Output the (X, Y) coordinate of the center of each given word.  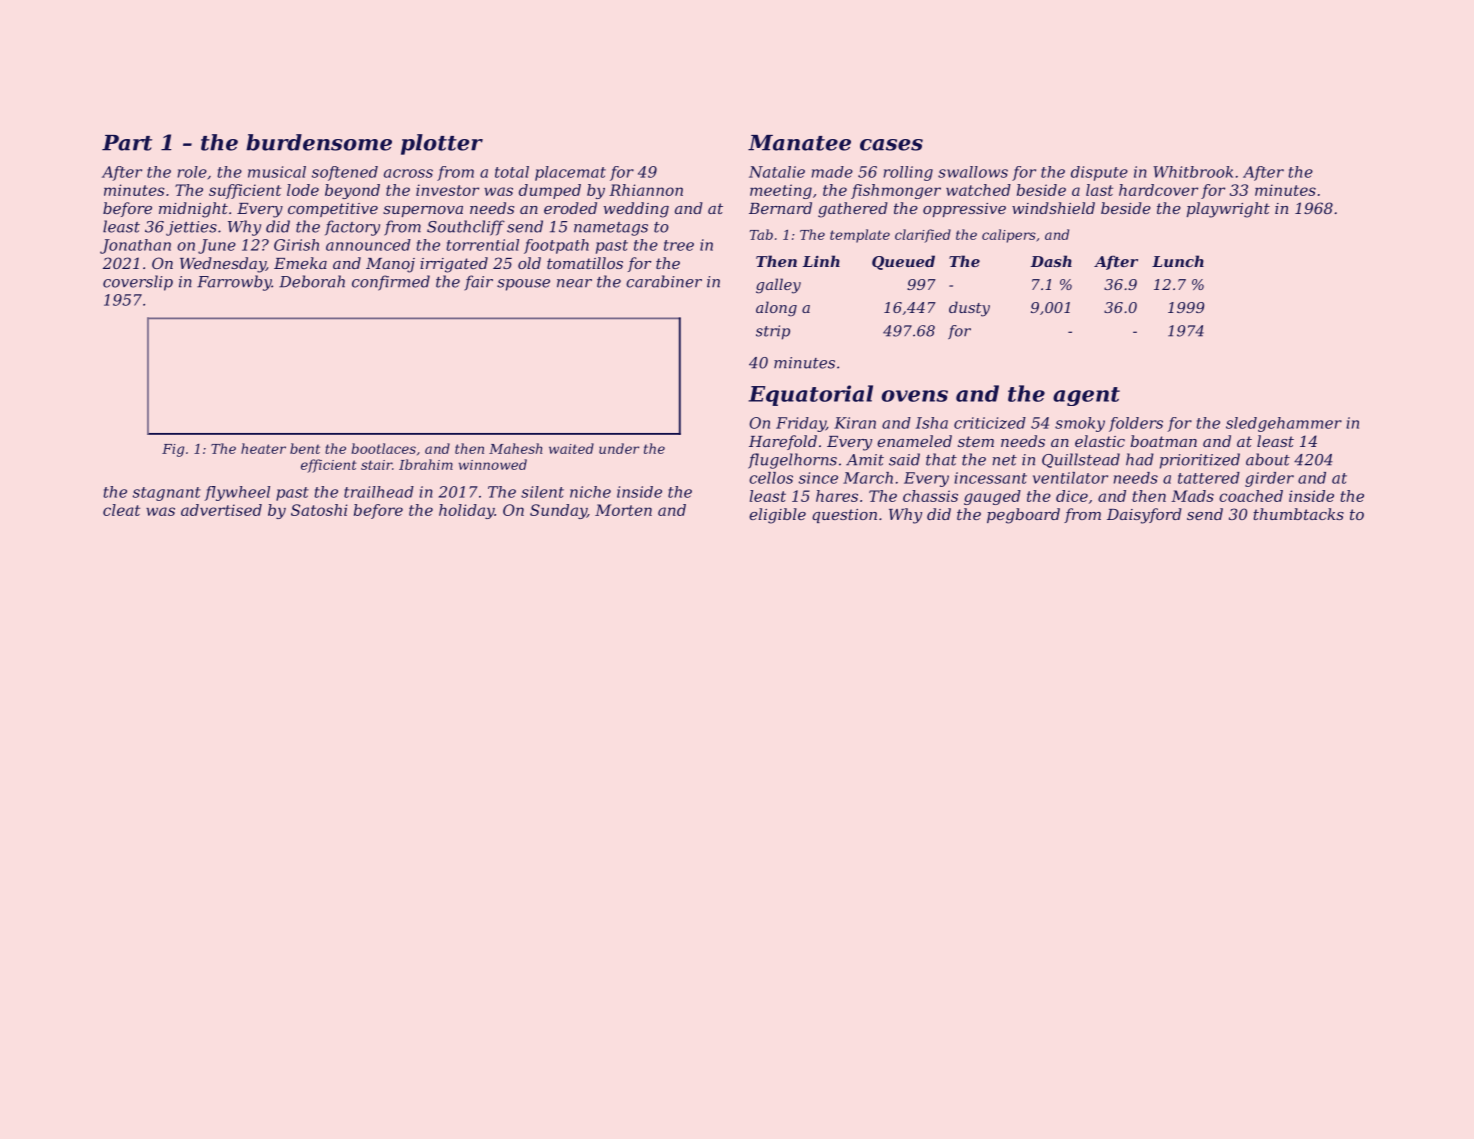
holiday (467, 511)
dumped (550, 191)
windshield (1053, 208)
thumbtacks (1298, 514)
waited (571, 448)
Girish (296, 245)
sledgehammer (1284, 424)
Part (127, 143)
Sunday (558, 511)
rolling (908, 173)
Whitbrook (1193, 172)
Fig (173, 450)
